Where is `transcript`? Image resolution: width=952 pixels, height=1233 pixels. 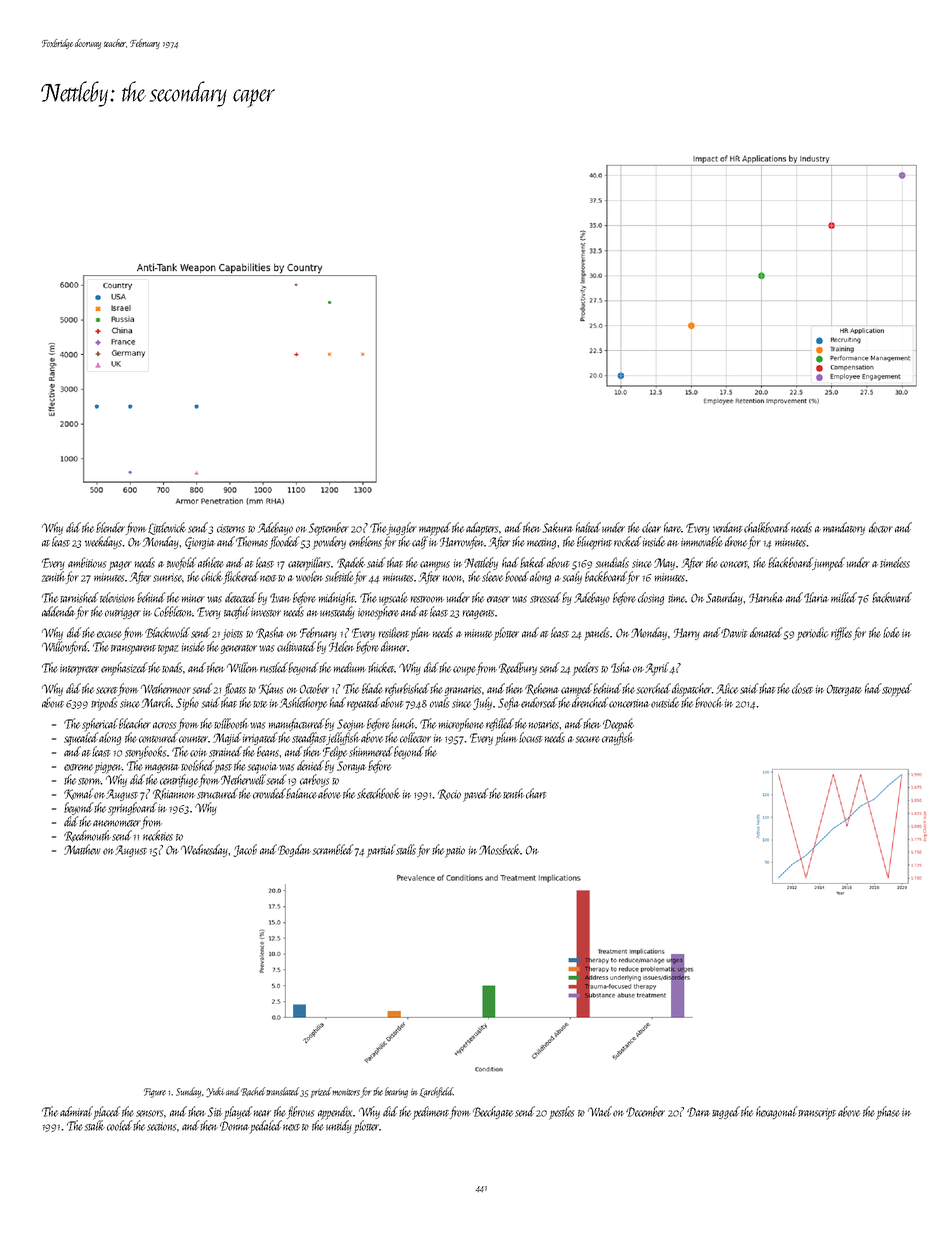 transcript is located at coordinates (817, 1114).
